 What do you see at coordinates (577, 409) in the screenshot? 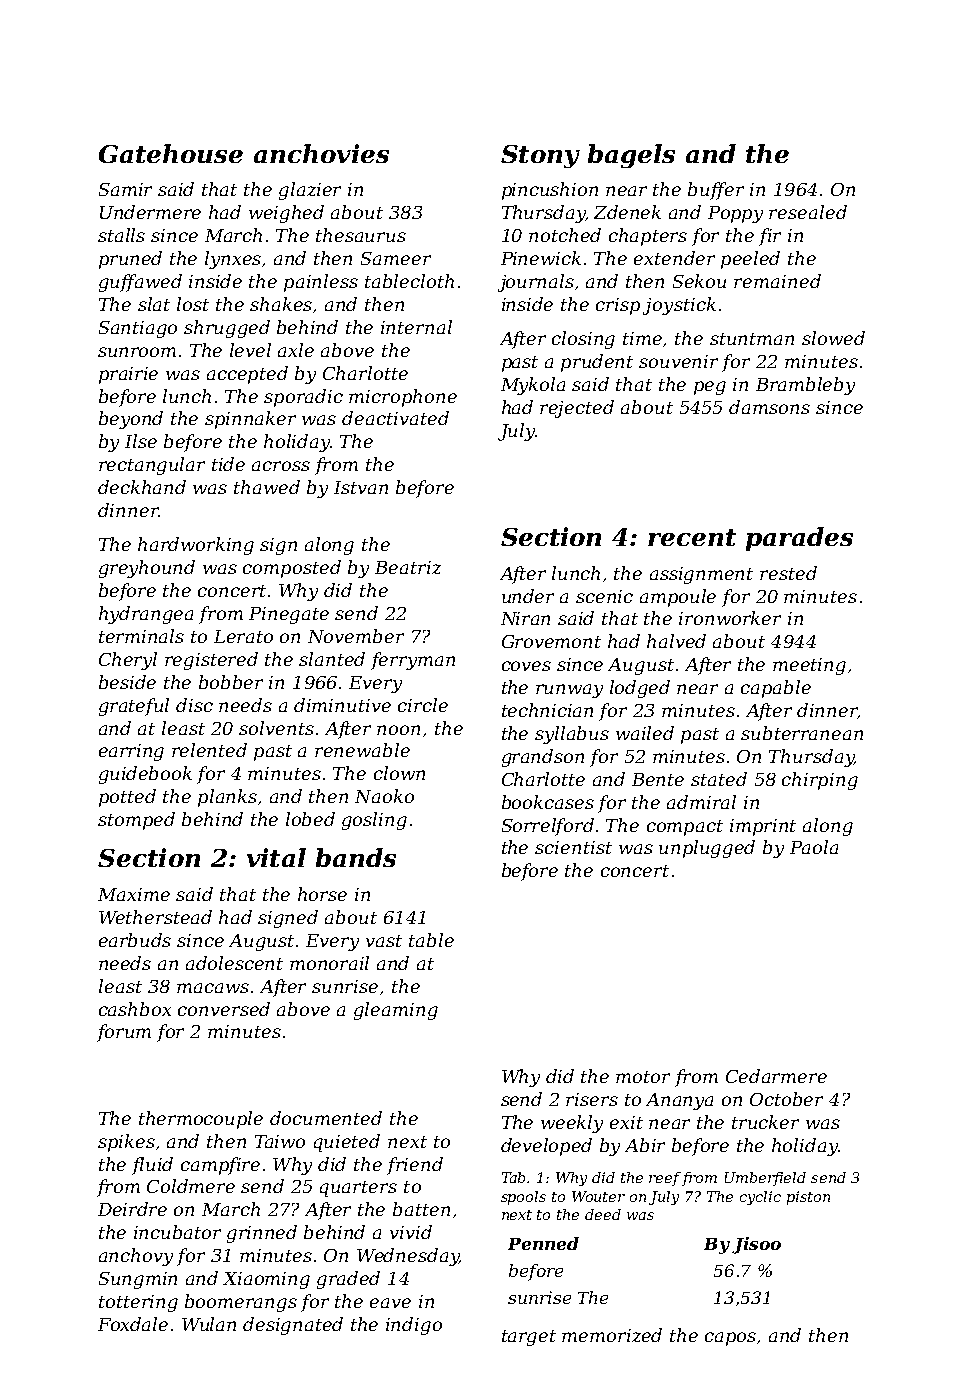
I see `rejected` at bounding box center [577, 409].
